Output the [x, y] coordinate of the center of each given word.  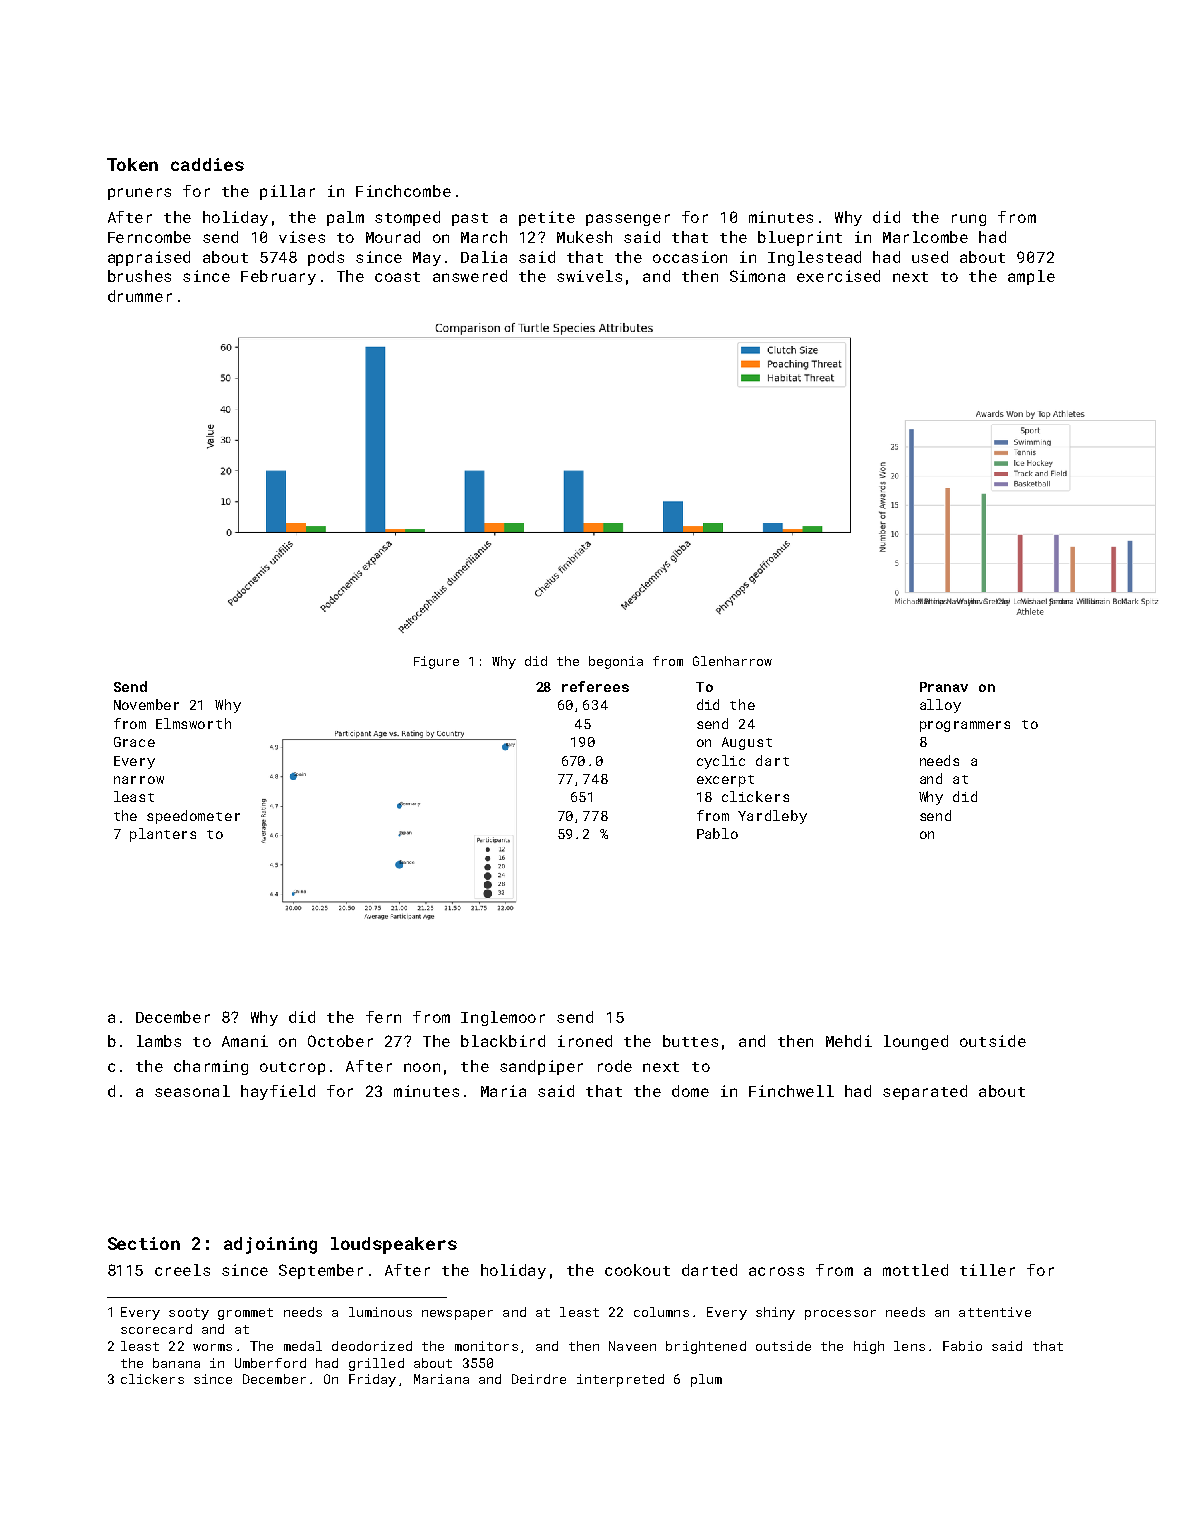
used [930, 257]
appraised [149, 258]
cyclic [721, 762]
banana [176, 1363]
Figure [436, 662]
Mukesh [584, 237]
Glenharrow [732, 661]
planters [163, 835]
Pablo [717, 833]
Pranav [944, 687]
